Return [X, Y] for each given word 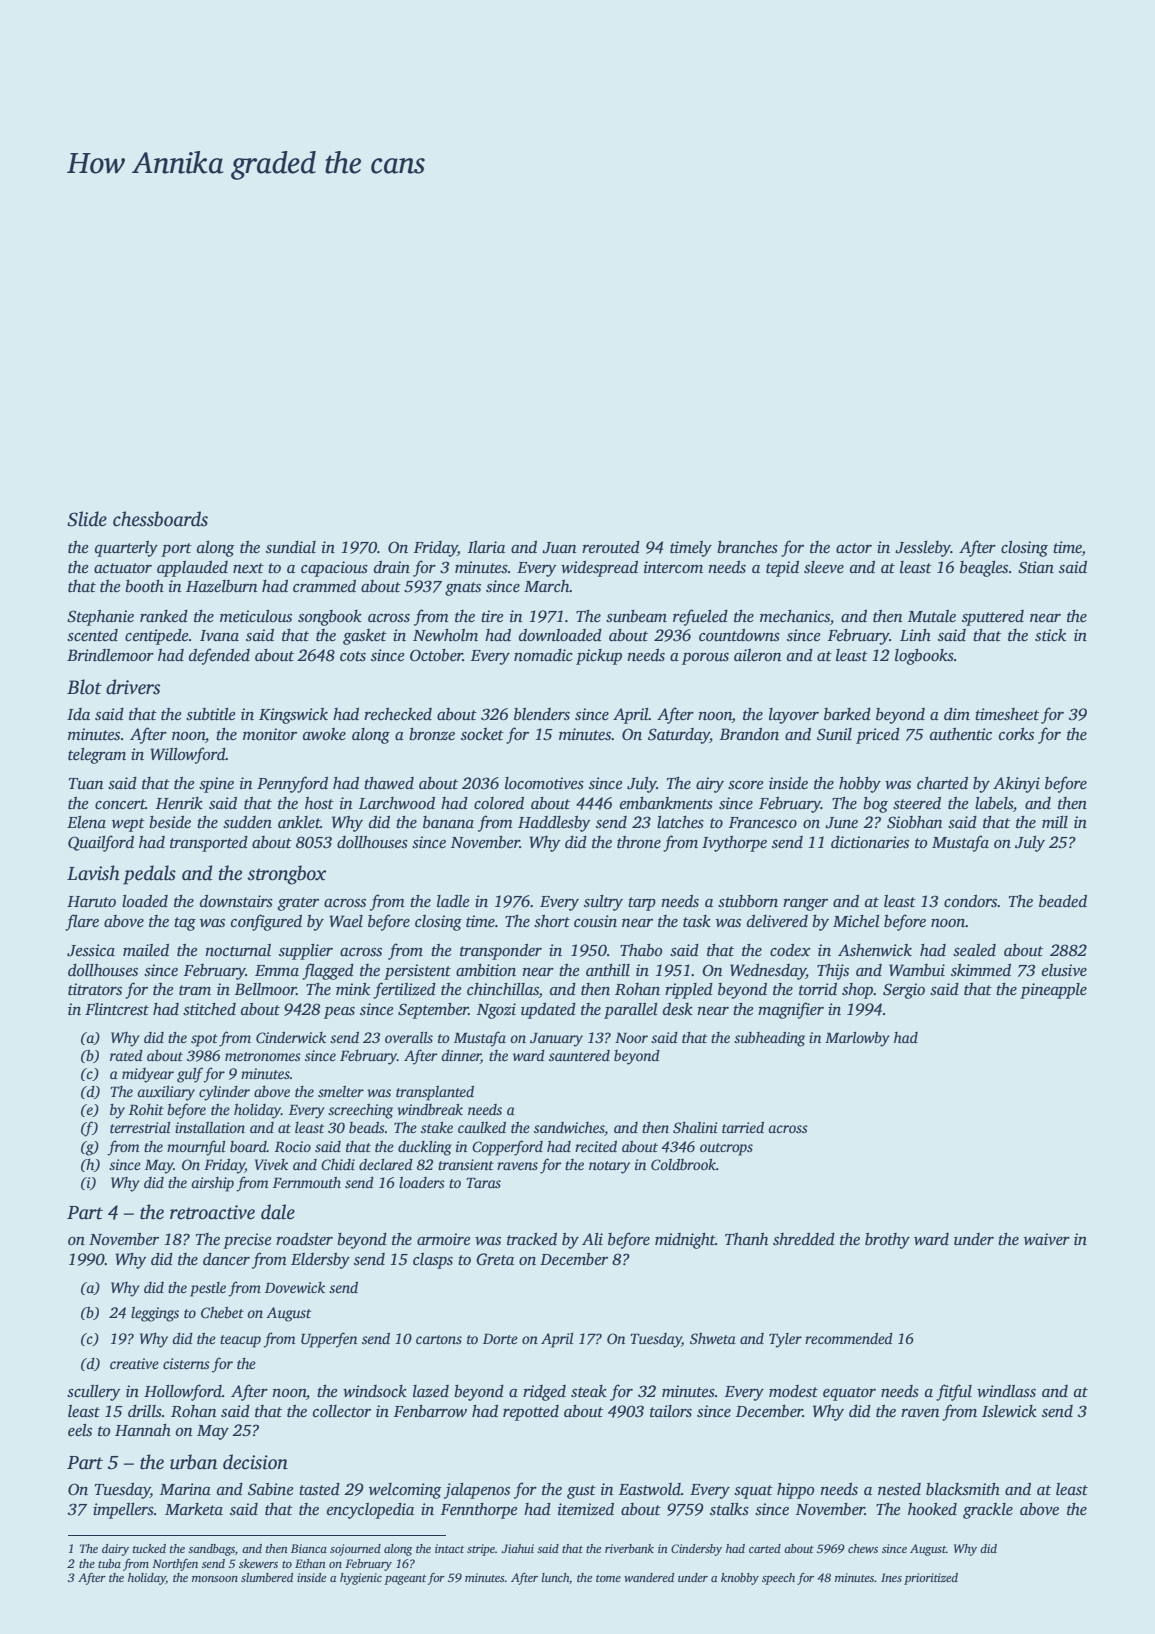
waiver [1047, 1239]
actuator [123, 568]
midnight [685, 1241]
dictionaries [870, 842]
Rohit [146, 1109]
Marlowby [857, 1039]
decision [255, 1462]
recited [596, 1146]
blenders [542, 714]
